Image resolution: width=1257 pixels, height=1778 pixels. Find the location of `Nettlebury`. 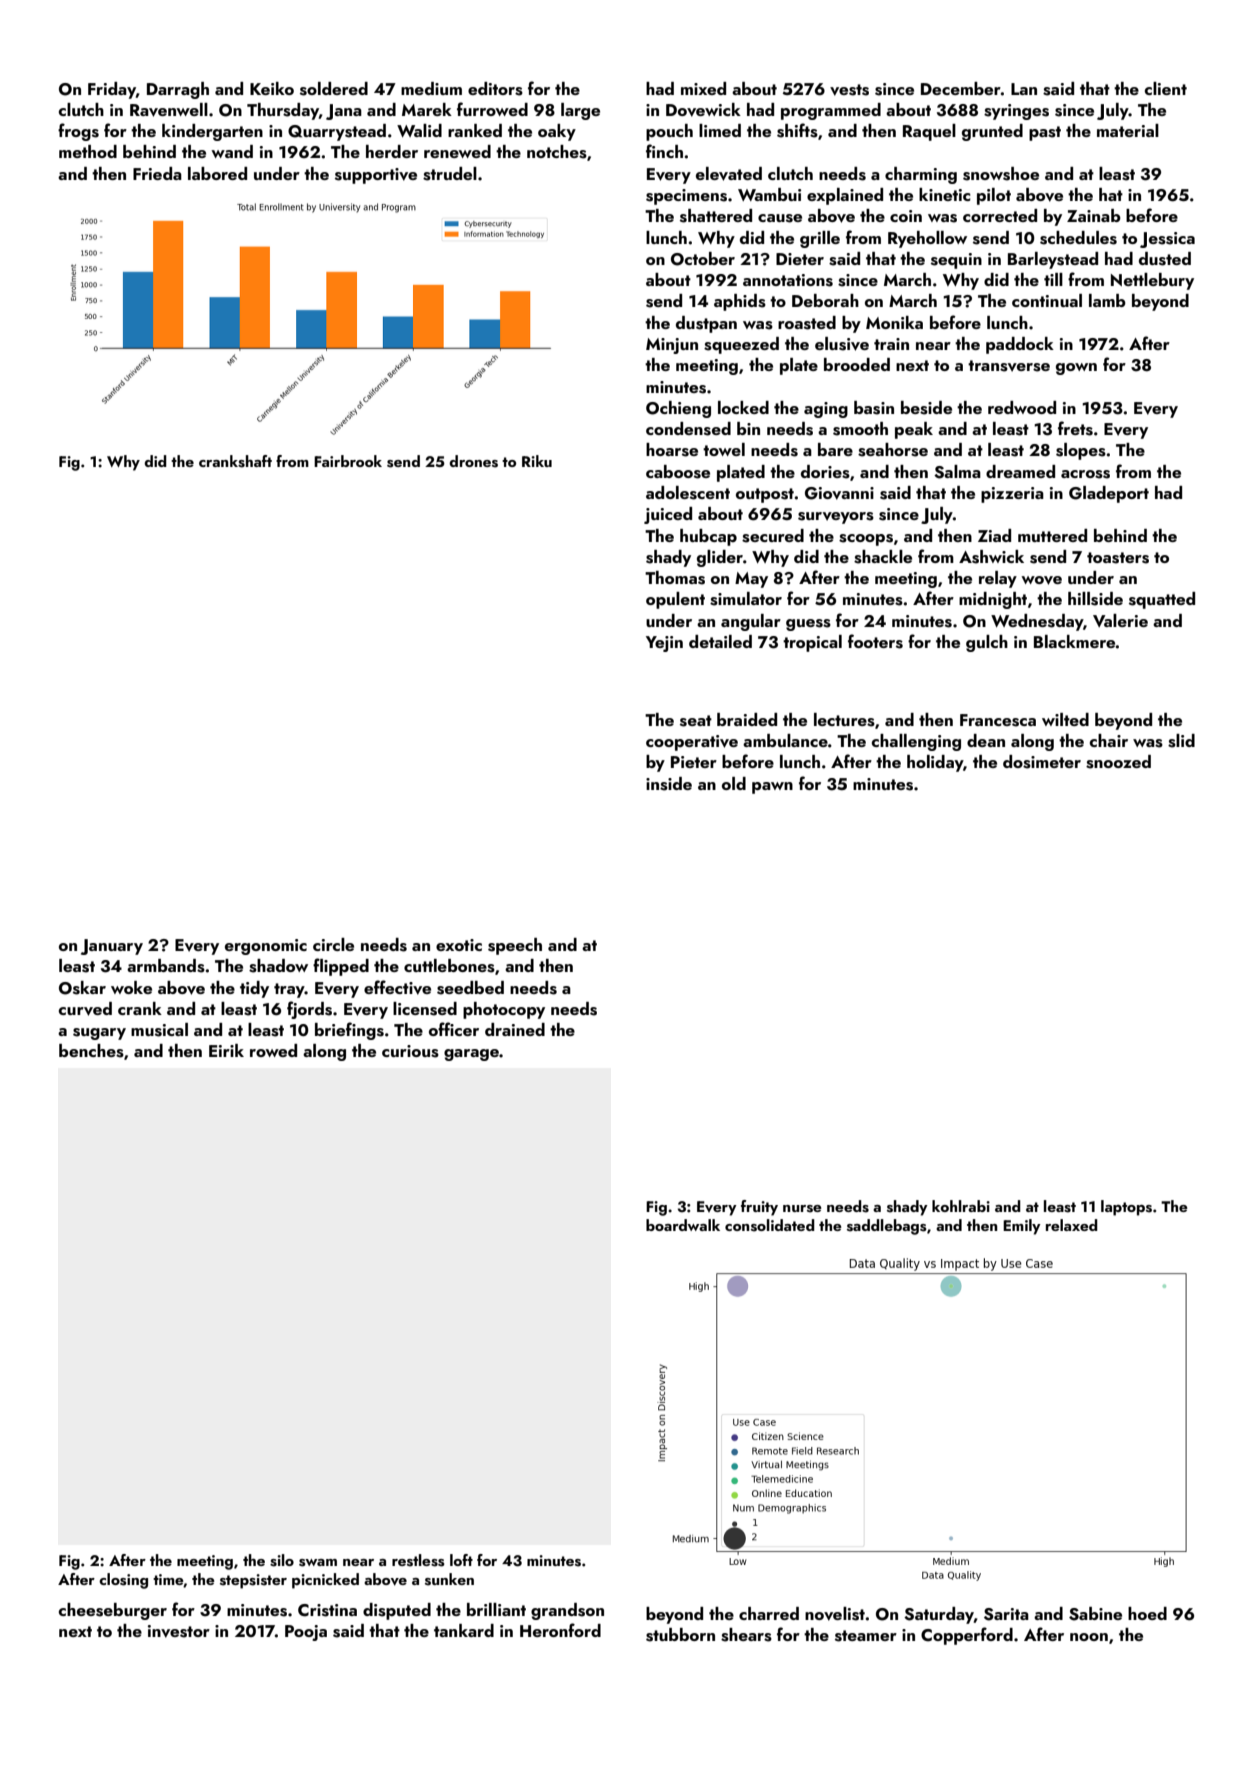

Nettlebury is located at coordinates (1152, 281).
